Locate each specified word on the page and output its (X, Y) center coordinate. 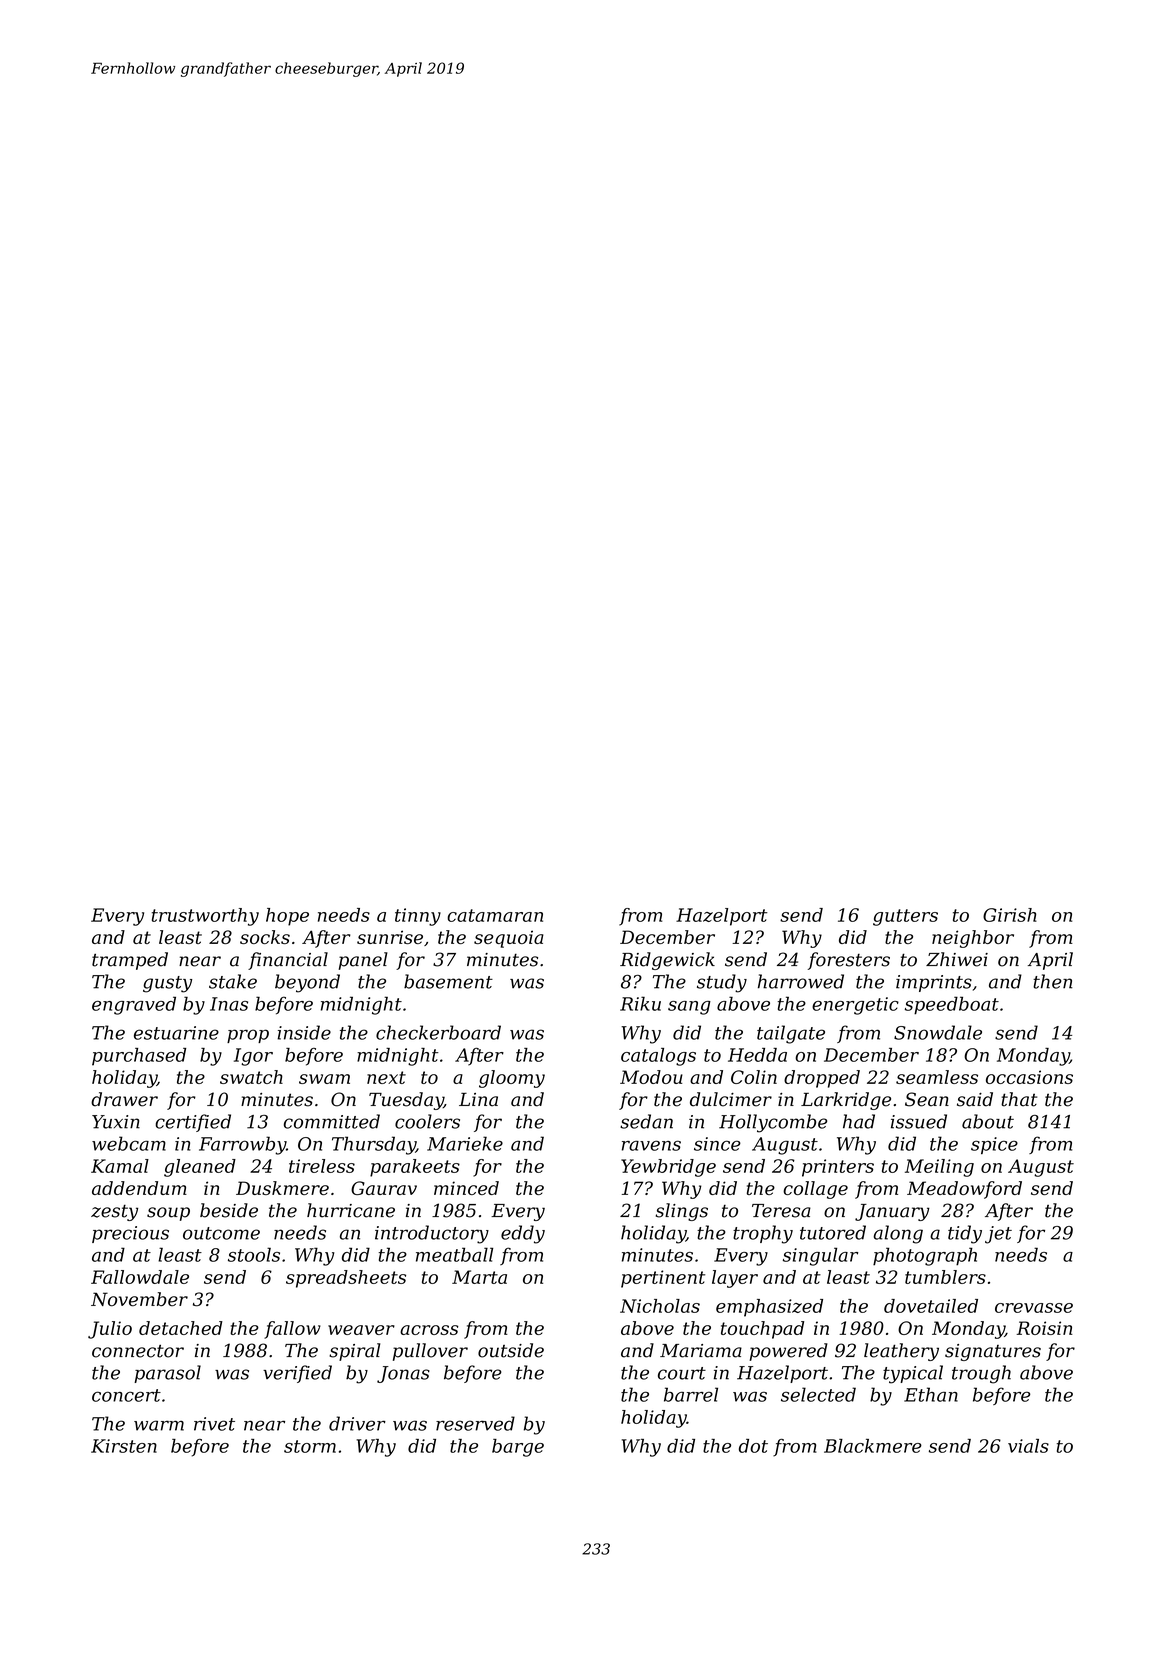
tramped (130, 961)
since (717, 1144)
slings (682, 1212)
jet (998, 1235)
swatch (251, 1077)
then (1053, 981)
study (722, 983)
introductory (432, 1234)
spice (994, 1145)
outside (511, 1350)
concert (126, 1395)
